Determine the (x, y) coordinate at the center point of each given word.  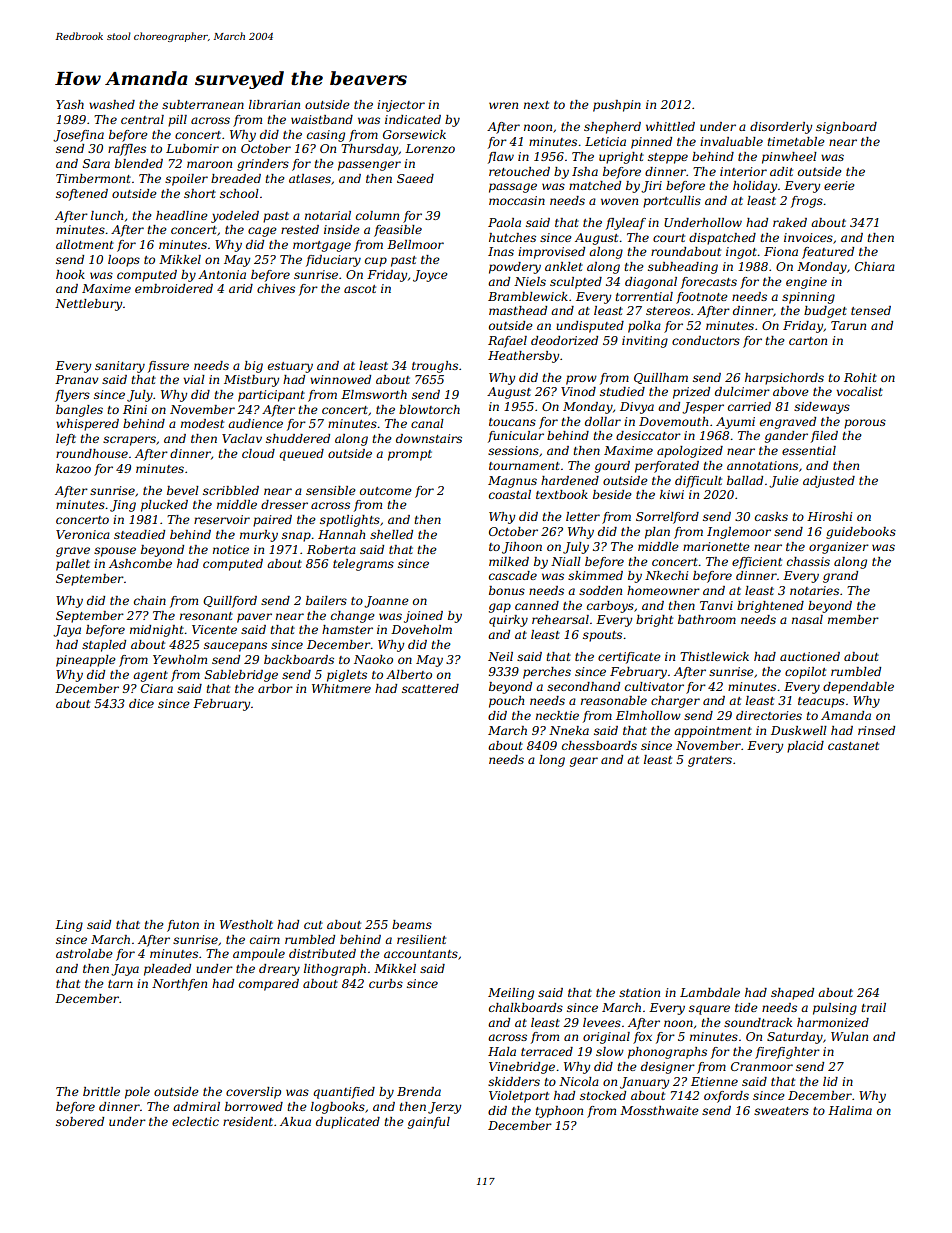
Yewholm (180, 659)
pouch (506, 702)
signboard (846, 128)
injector (401, 106)
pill (177, 121)
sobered (80, 1121)
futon (183, 926)
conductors (706, 340)
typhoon (559, 1112)
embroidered (174, 288)
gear (584, 762)
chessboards (599, 745)
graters (710, 761)
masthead (518, 310)
